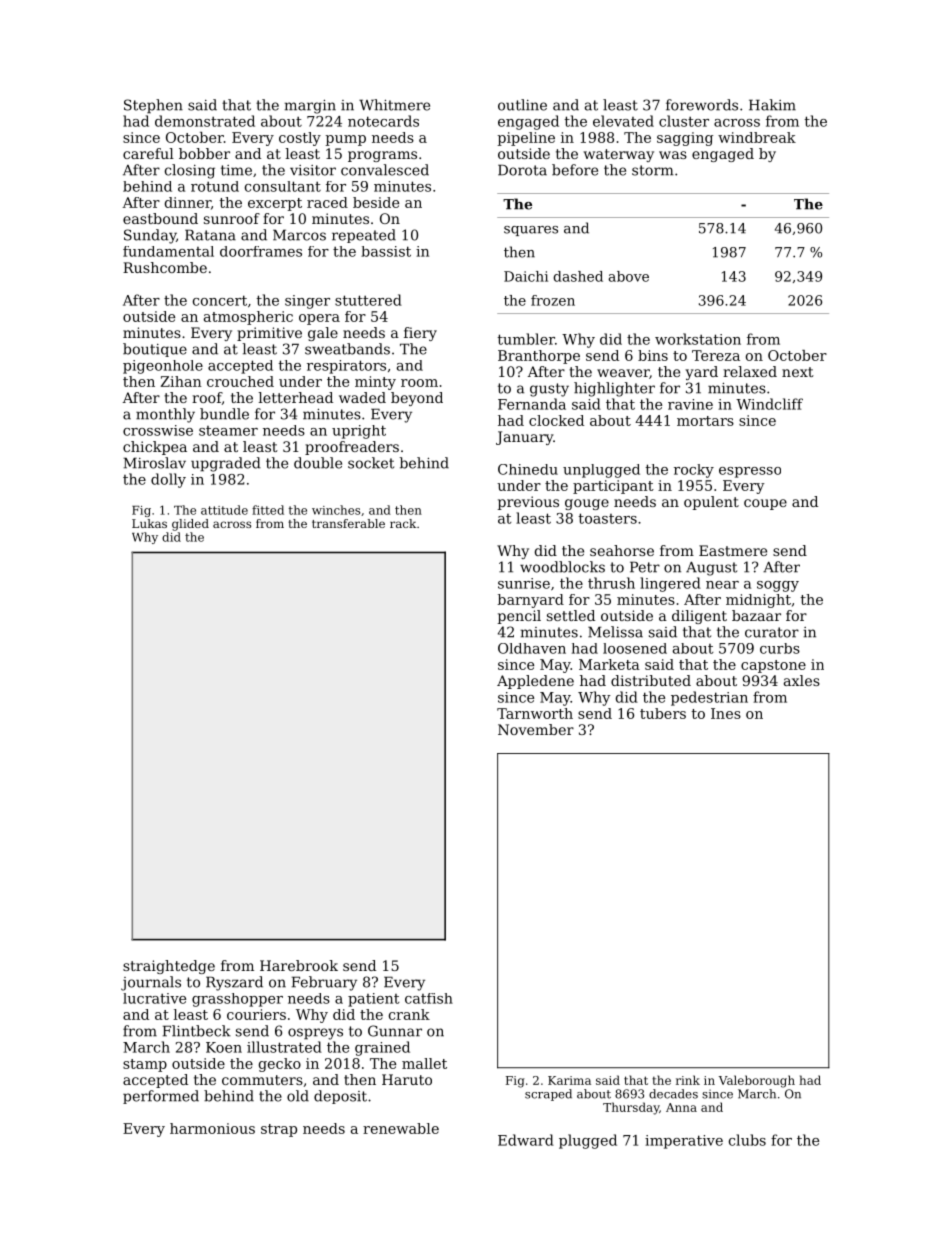  Describe the element at coordinates (190, 525) in the screenshot. I see `glided` at that location.
